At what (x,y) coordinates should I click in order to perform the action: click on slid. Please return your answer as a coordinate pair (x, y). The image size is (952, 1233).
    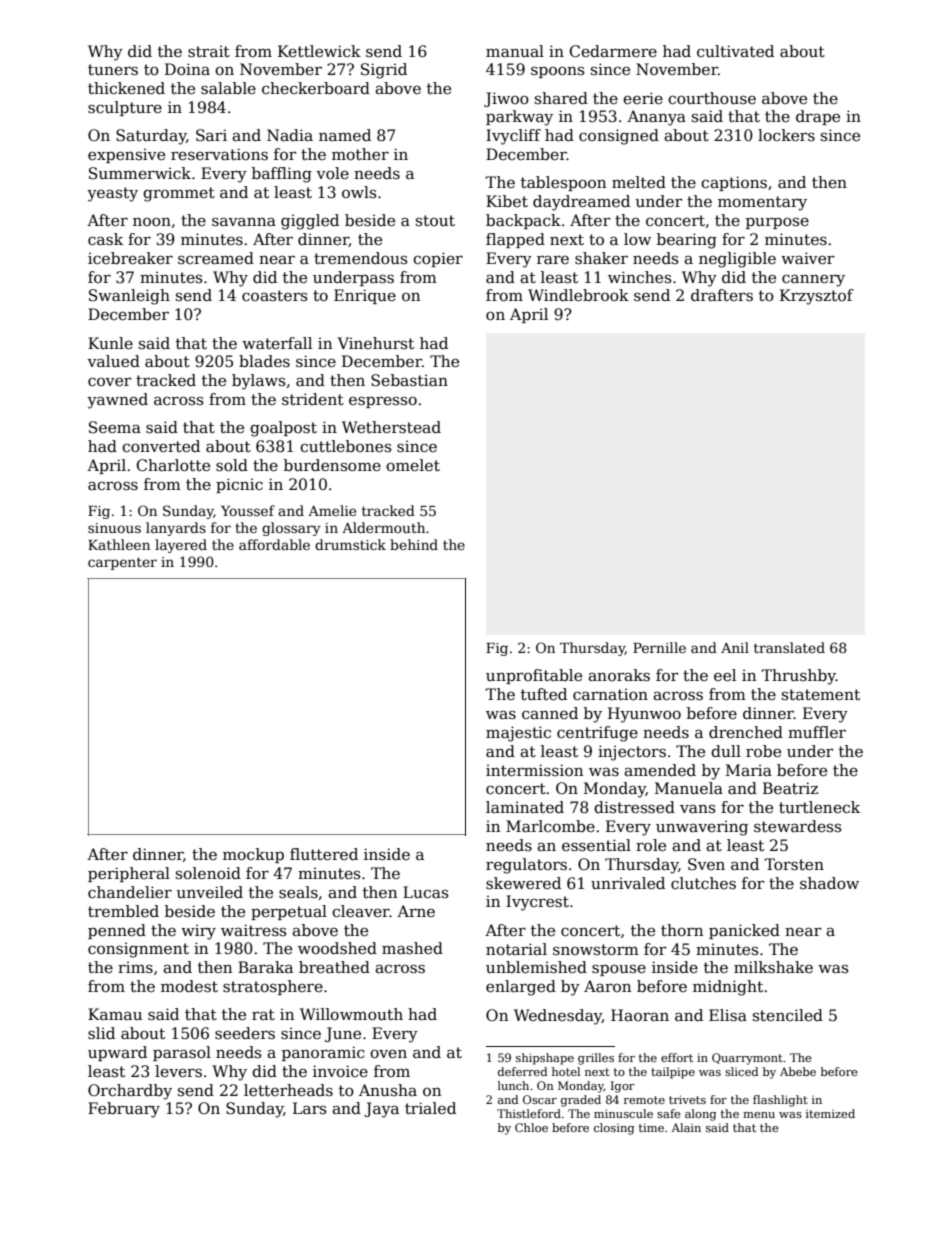
    Looking at the image, I should click on (101, 1033).
